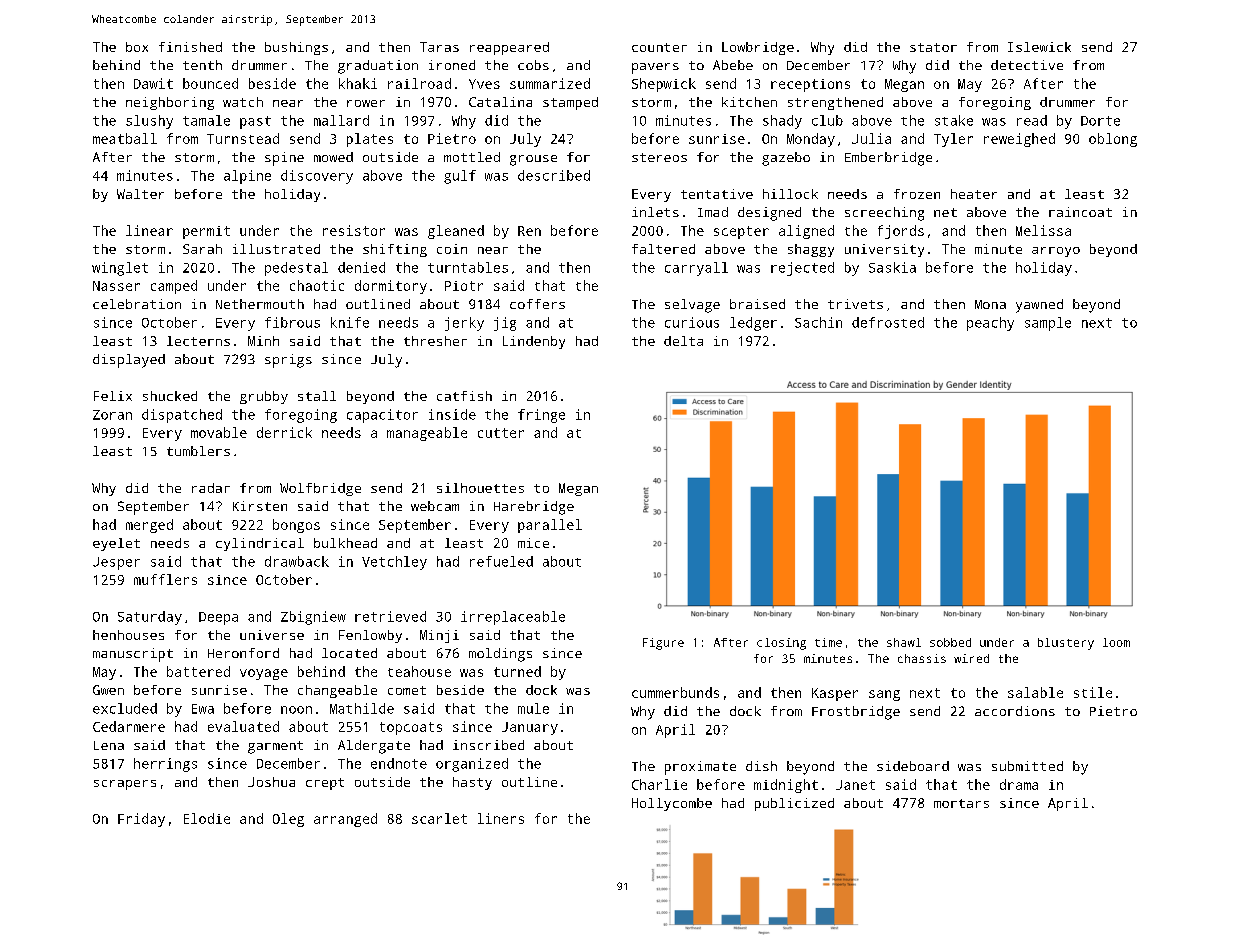  I want to click on crept, so click(325, 784).
